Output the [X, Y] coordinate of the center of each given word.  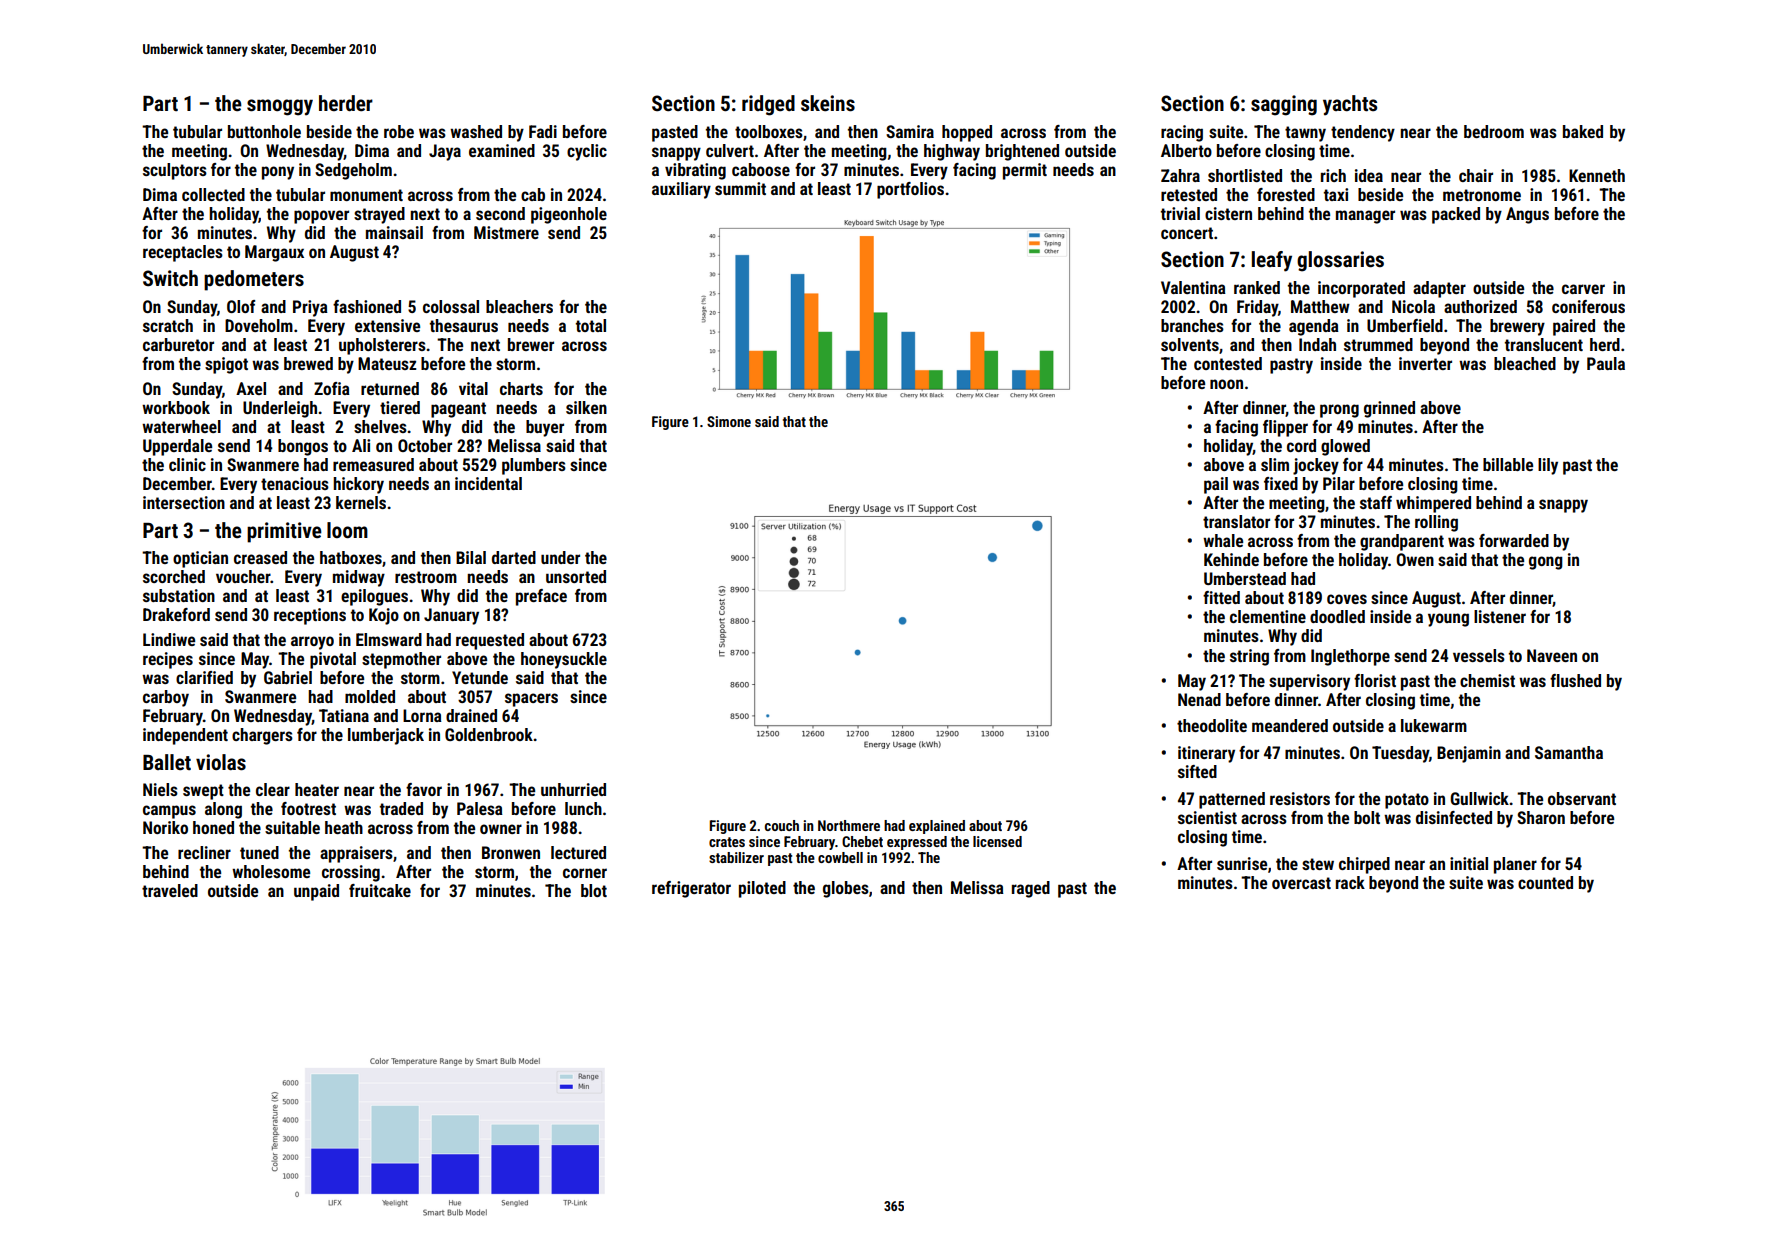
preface [541, 597]
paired [1574, 327]
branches [1192, 325]
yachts [1350, 105]
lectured [578, 852]
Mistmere [506, 232]
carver [1583, 289]
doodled [1337, 616]
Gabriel [288, 677]
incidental [488, 483]
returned [390, 388]
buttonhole [264, 131]
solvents [1190, 344]
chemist [1487, 680]
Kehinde [1231, 559]
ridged [768, 105]
